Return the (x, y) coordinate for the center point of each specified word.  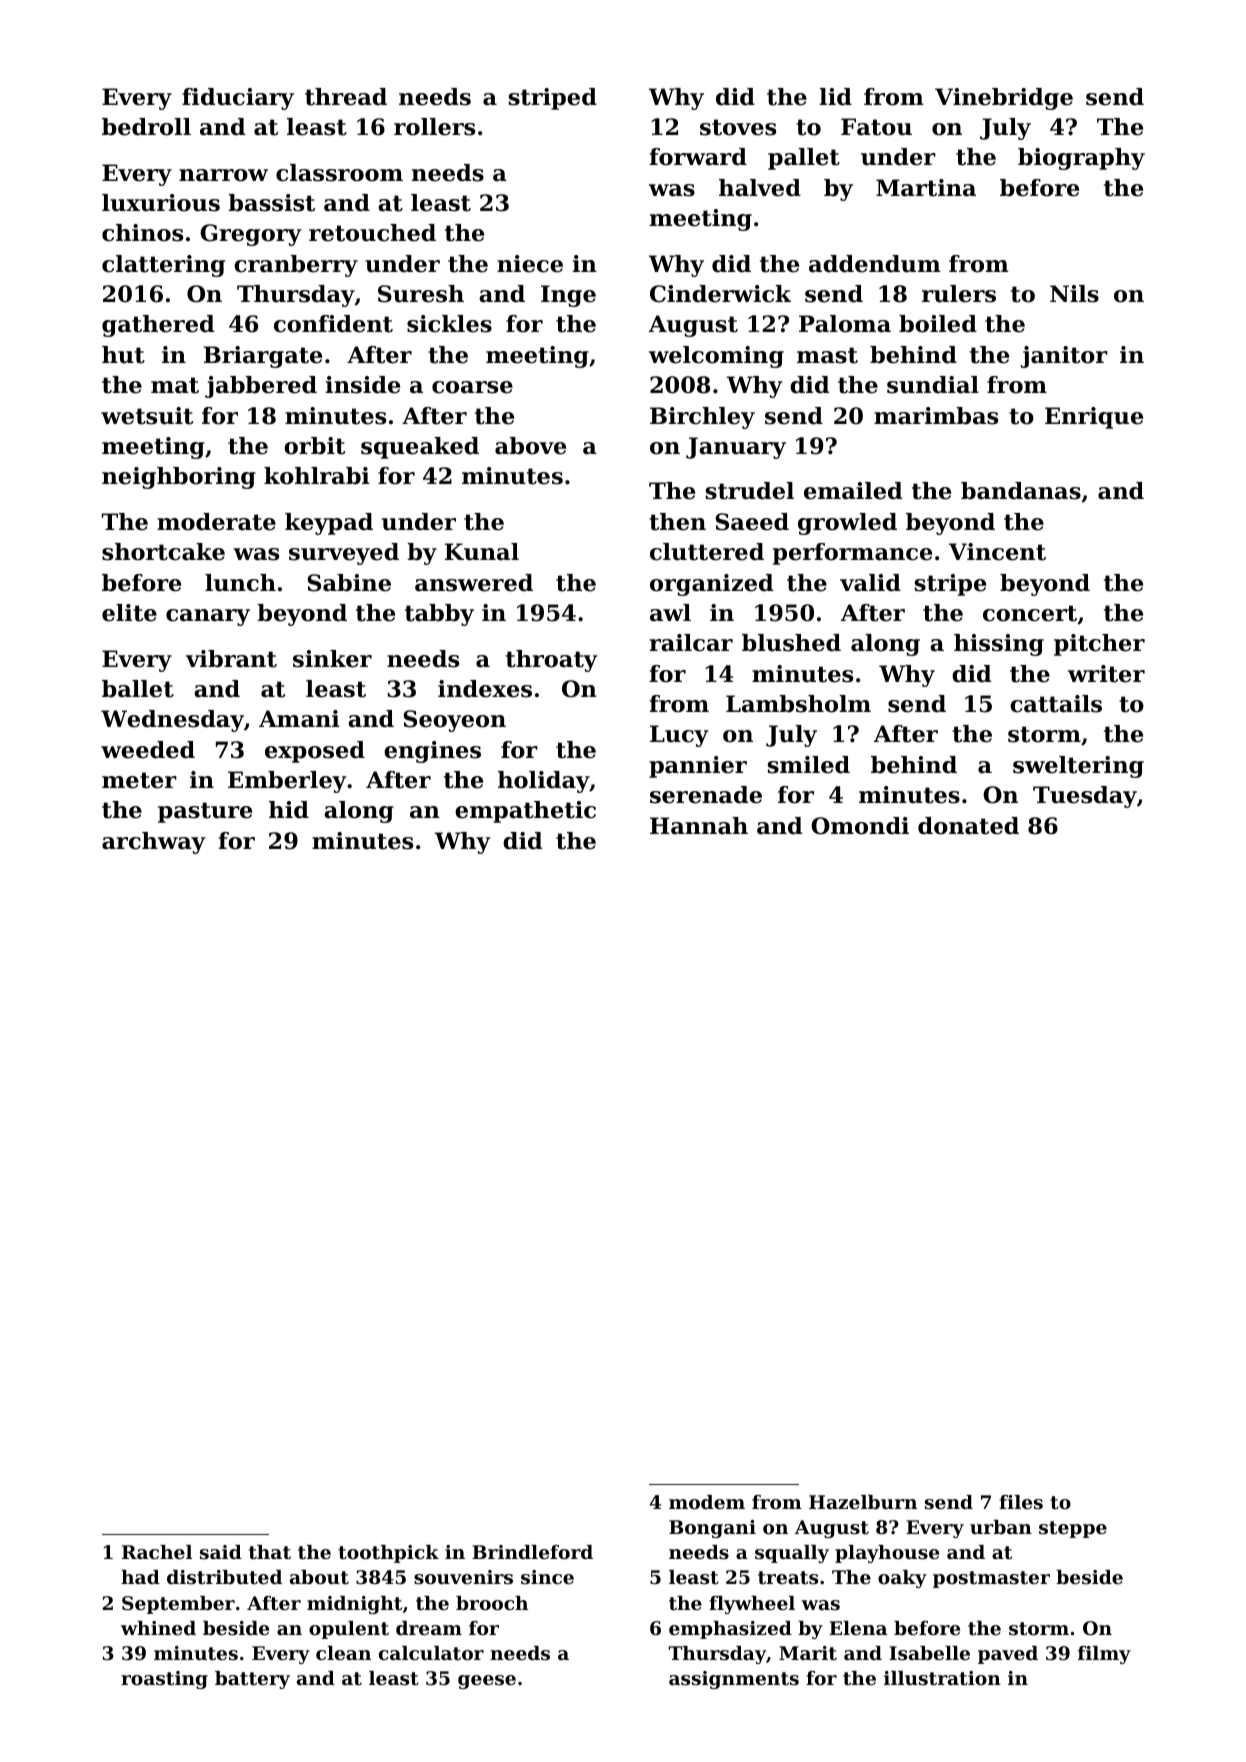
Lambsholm (798, 704)
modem (707, 1502)
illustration (942, 1678)
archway (153, 843)
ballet (138, 689)
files (1021, 1502)
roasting (164, 1680)
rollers (434, 127)
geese (487, 1682)
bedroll (146, 127)
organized (711, 585)
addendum (875, 264)
